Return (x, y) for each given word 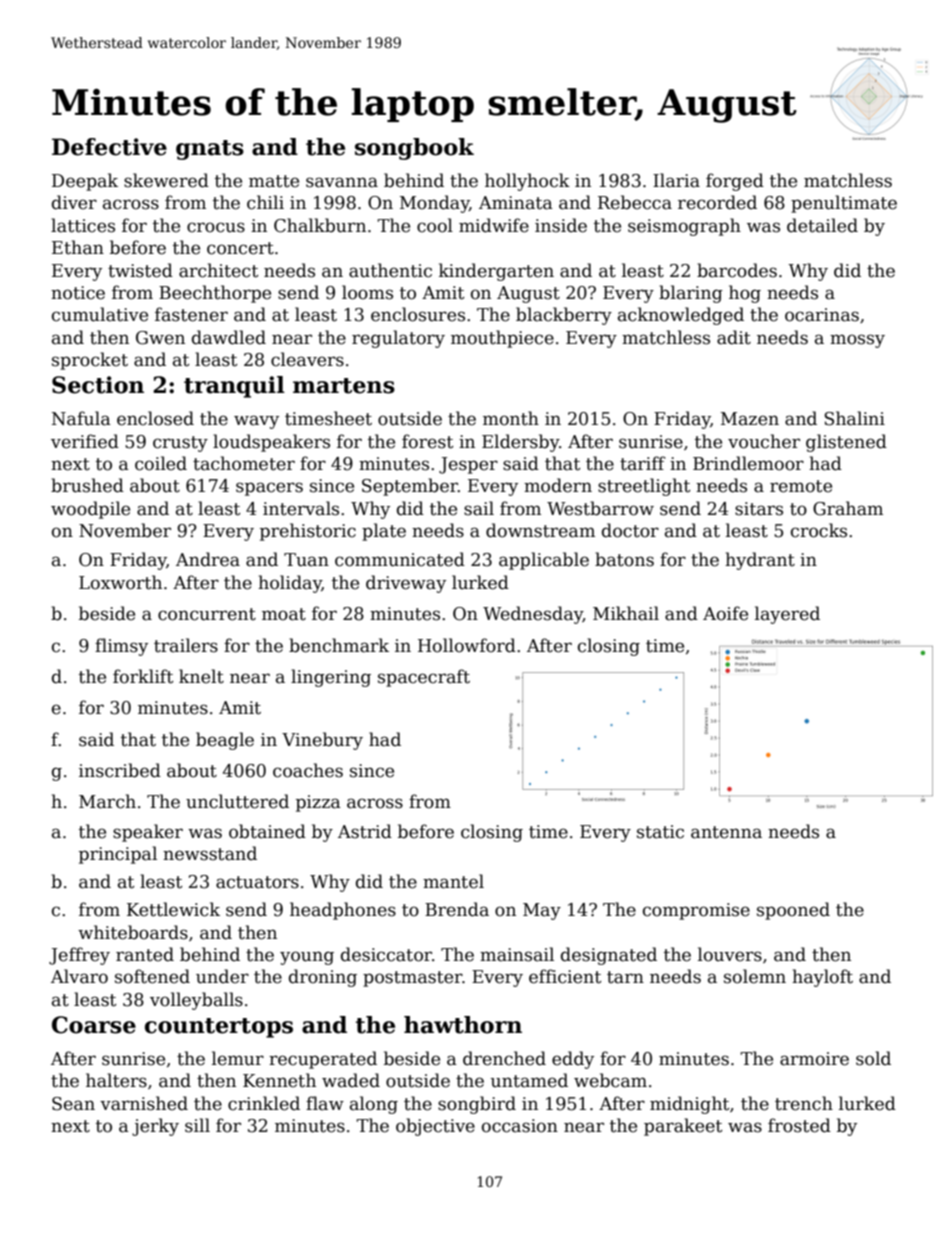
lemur (238, 1058)
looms (367, 292)
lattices (83, 225)
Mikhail (626, 613)
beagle (225, 741)
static (660, 832)
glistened (846, 443)
